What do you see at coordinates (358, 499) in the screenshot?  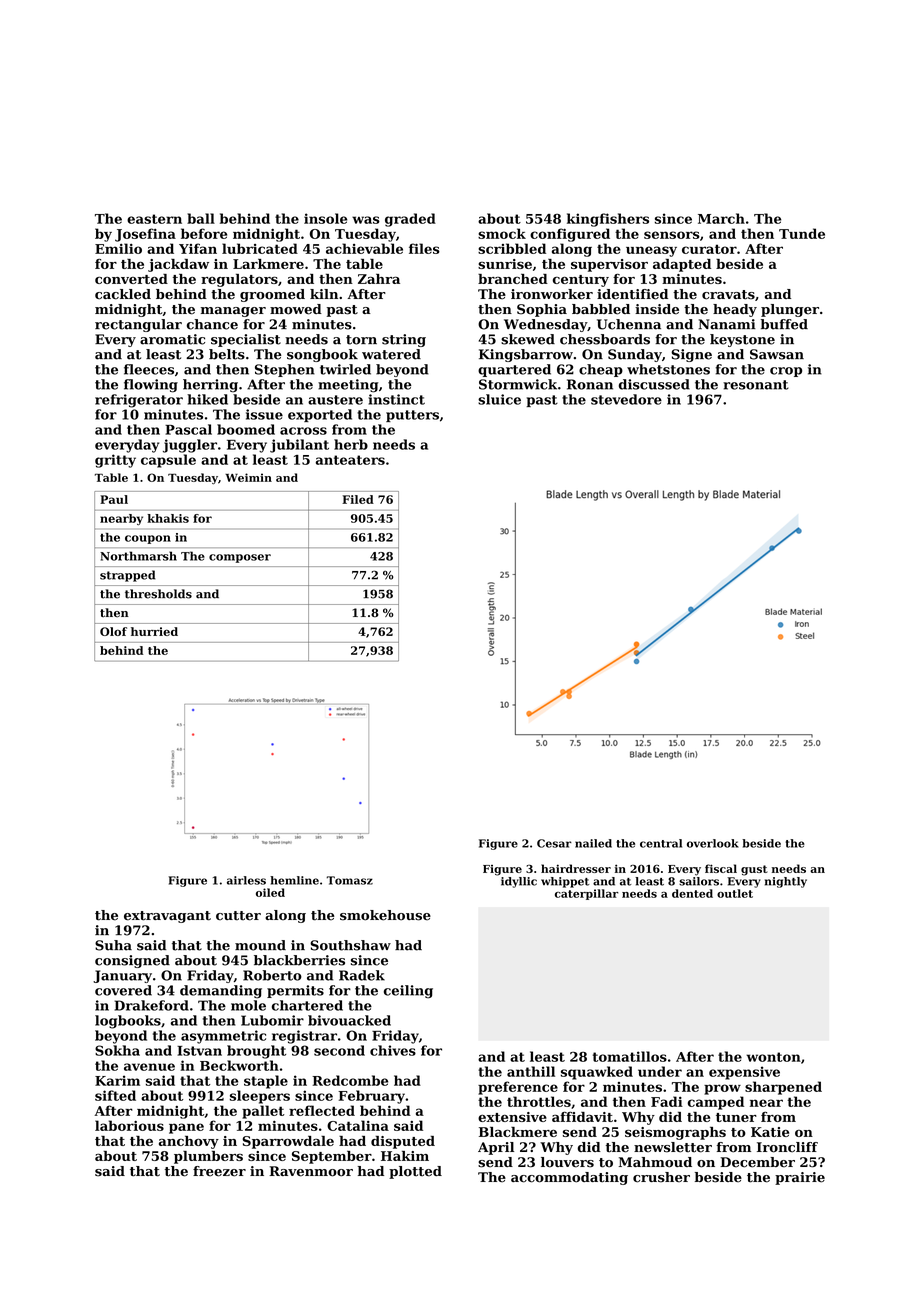 I see `Filed` at bounding box center [358, 499].
